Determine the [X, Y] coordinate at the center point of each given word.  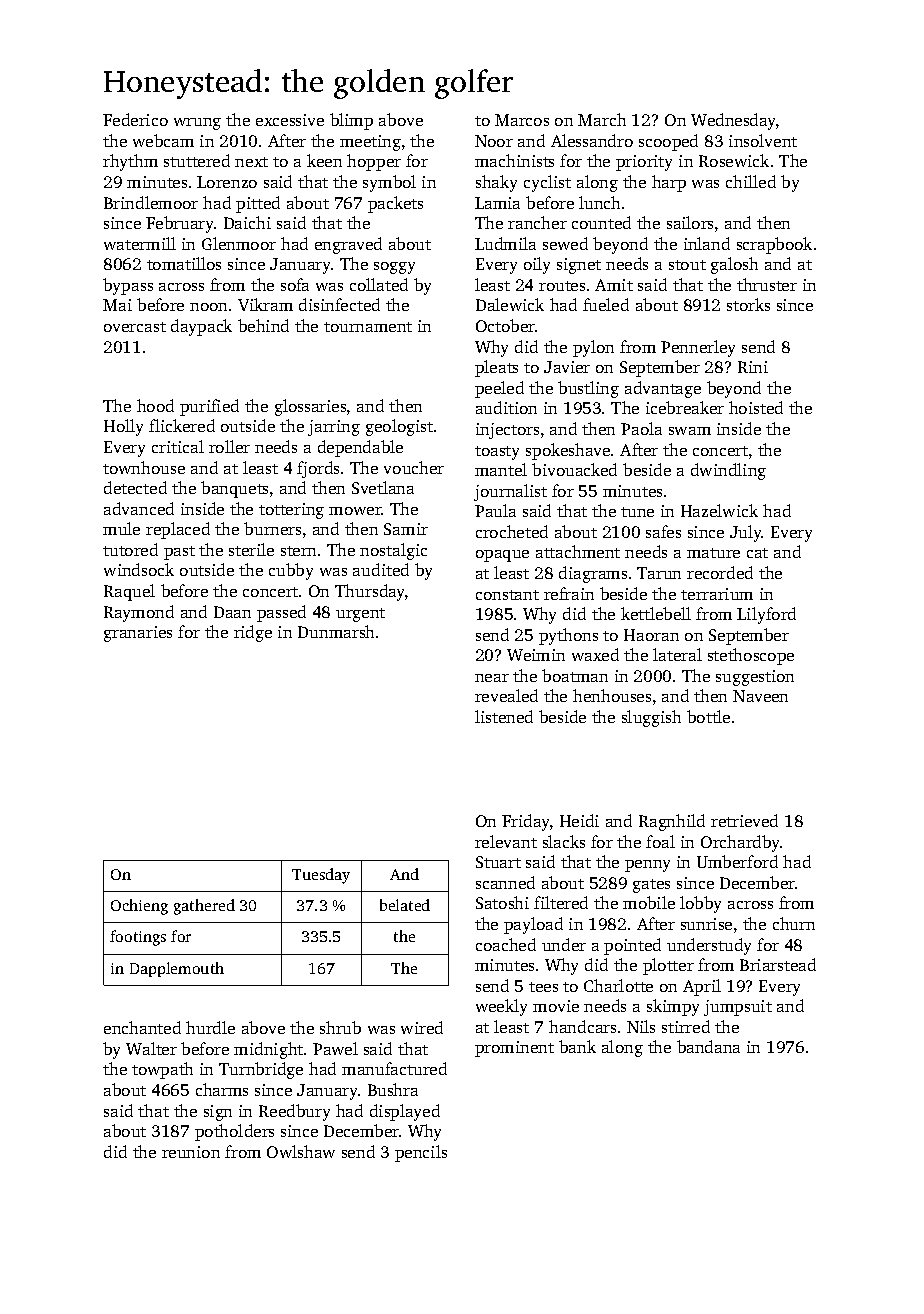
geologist [399, 427]
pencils [421, 1153]
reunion [191, 1152]
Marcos [522, 120]
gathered [204, 907]
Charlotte [618, 985]
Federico [135, 119]
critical [178, 446]
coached [506, 944]
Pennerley [698, 348]
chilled [751, 181]
